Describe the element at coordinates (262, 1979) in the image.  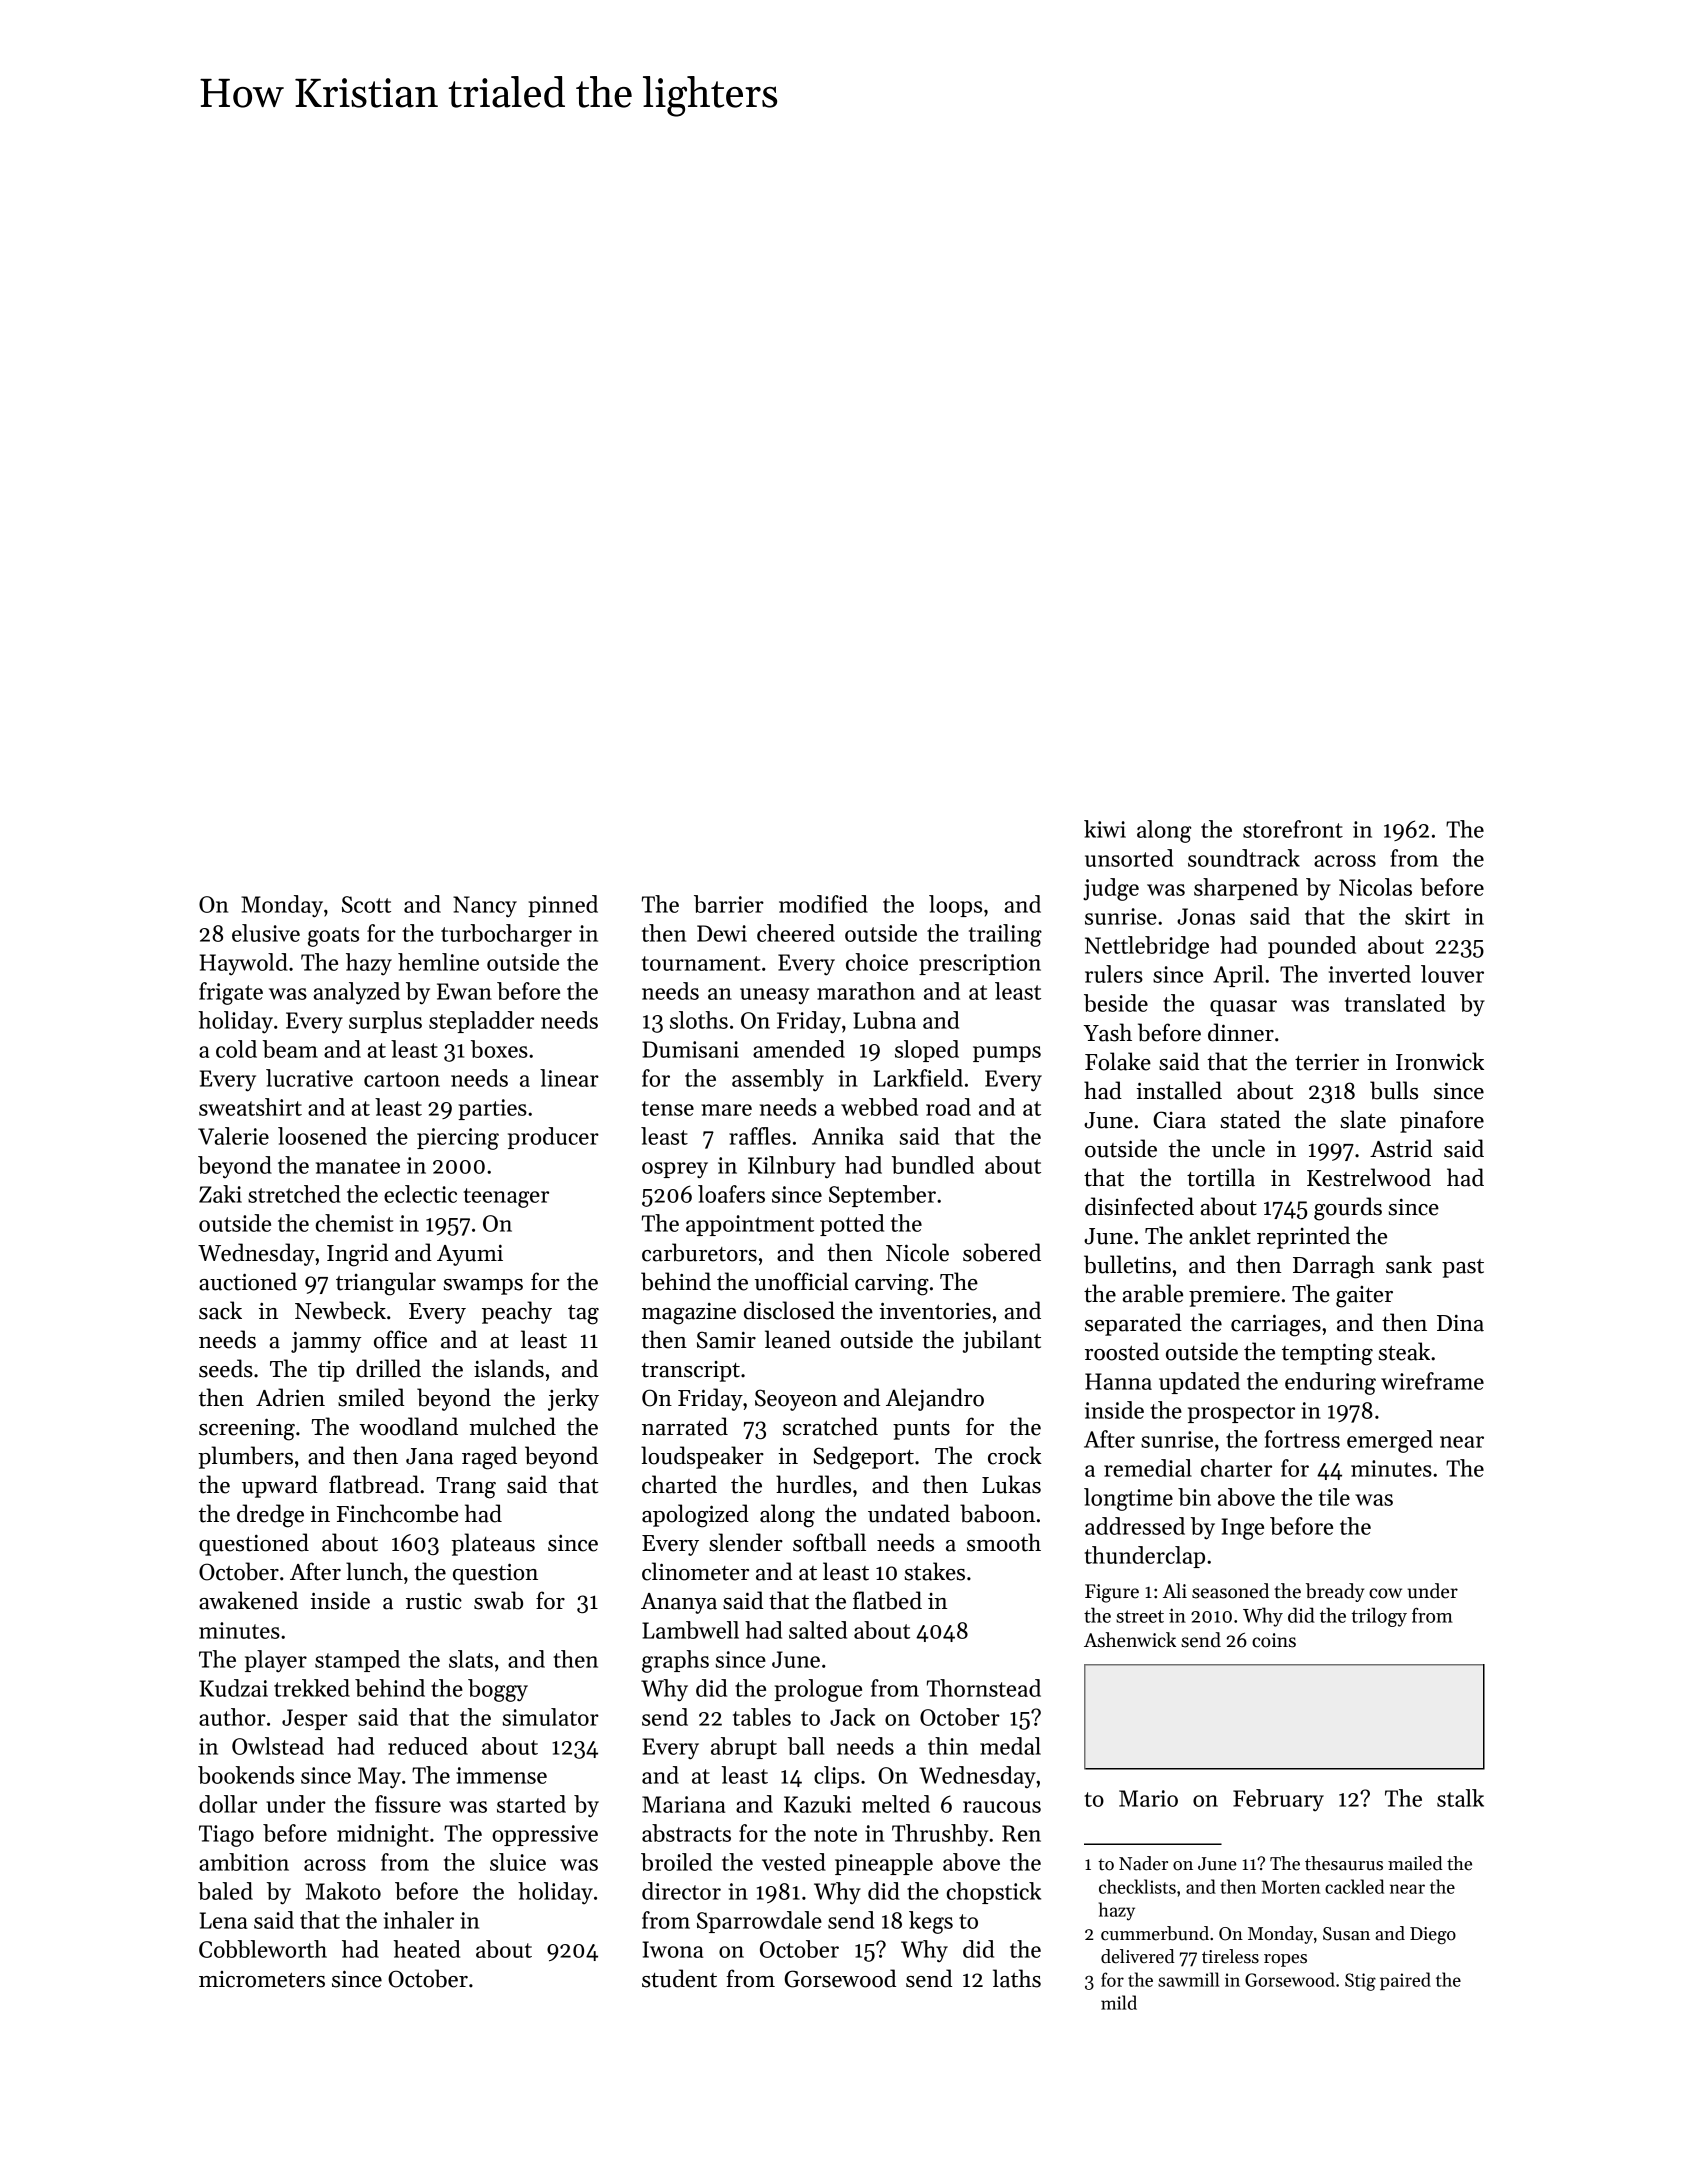
I see `micrometers` at that location.
